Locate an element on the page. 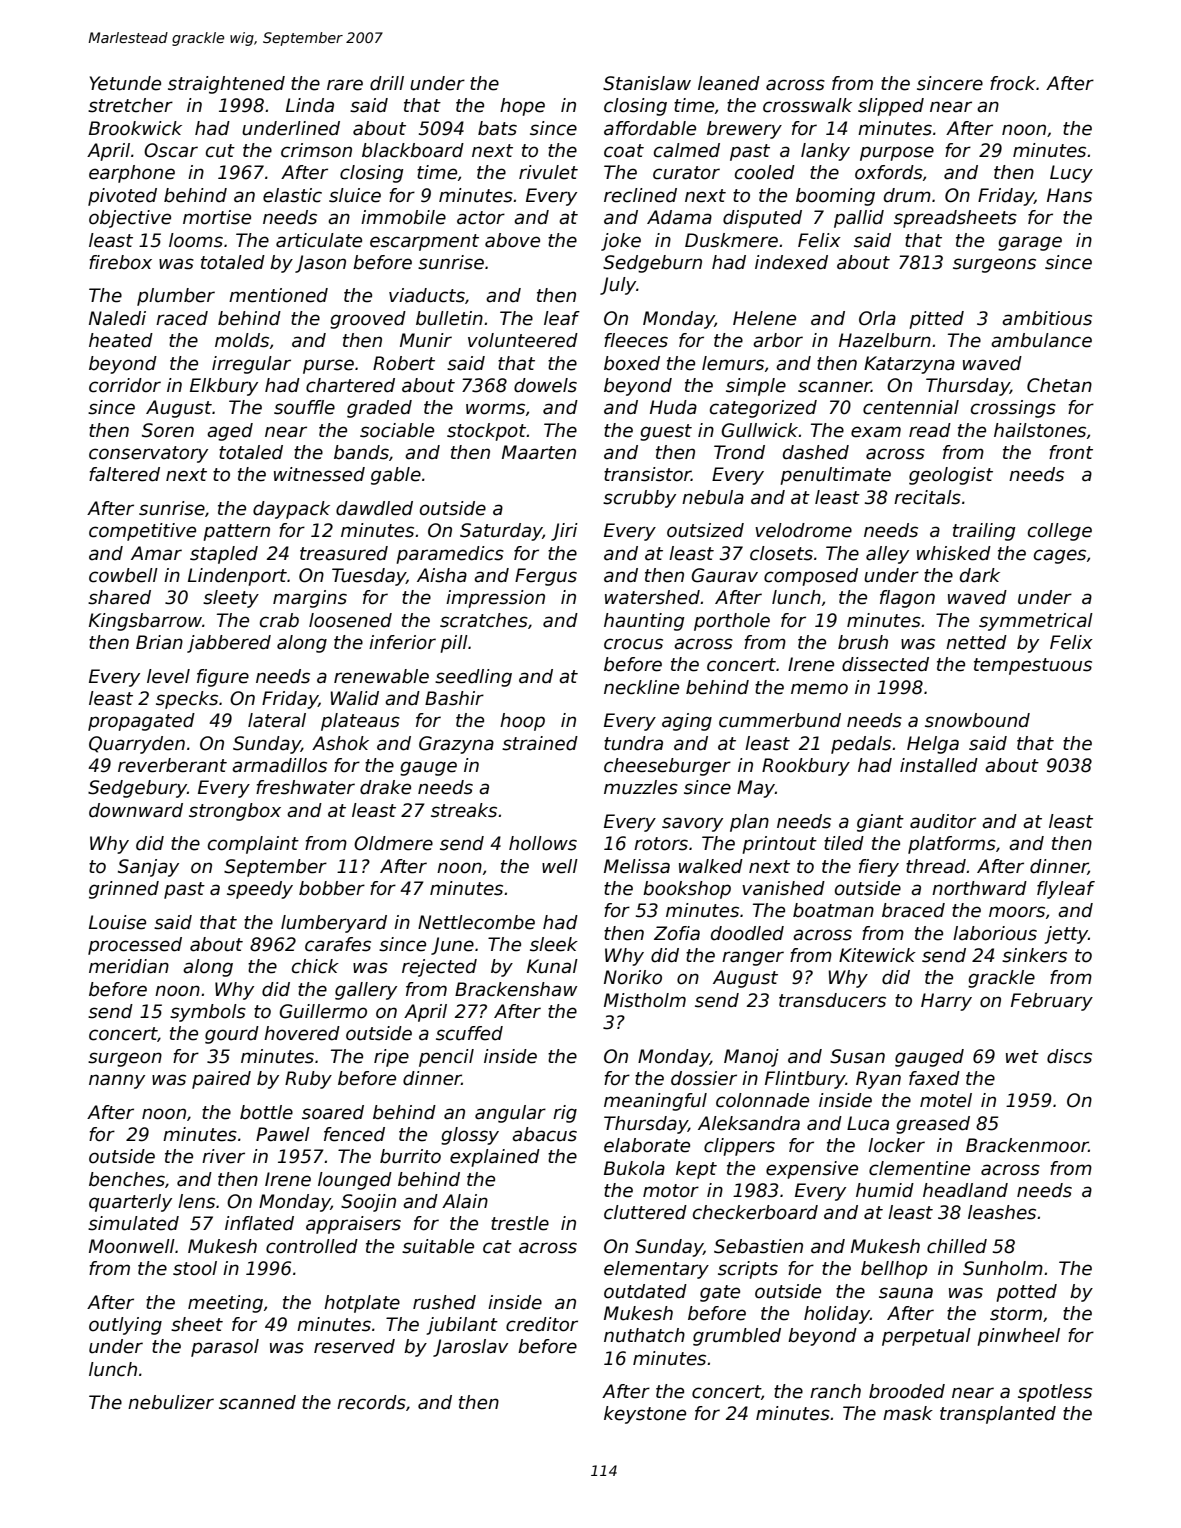  looms is located at coordinates (196, 240).
